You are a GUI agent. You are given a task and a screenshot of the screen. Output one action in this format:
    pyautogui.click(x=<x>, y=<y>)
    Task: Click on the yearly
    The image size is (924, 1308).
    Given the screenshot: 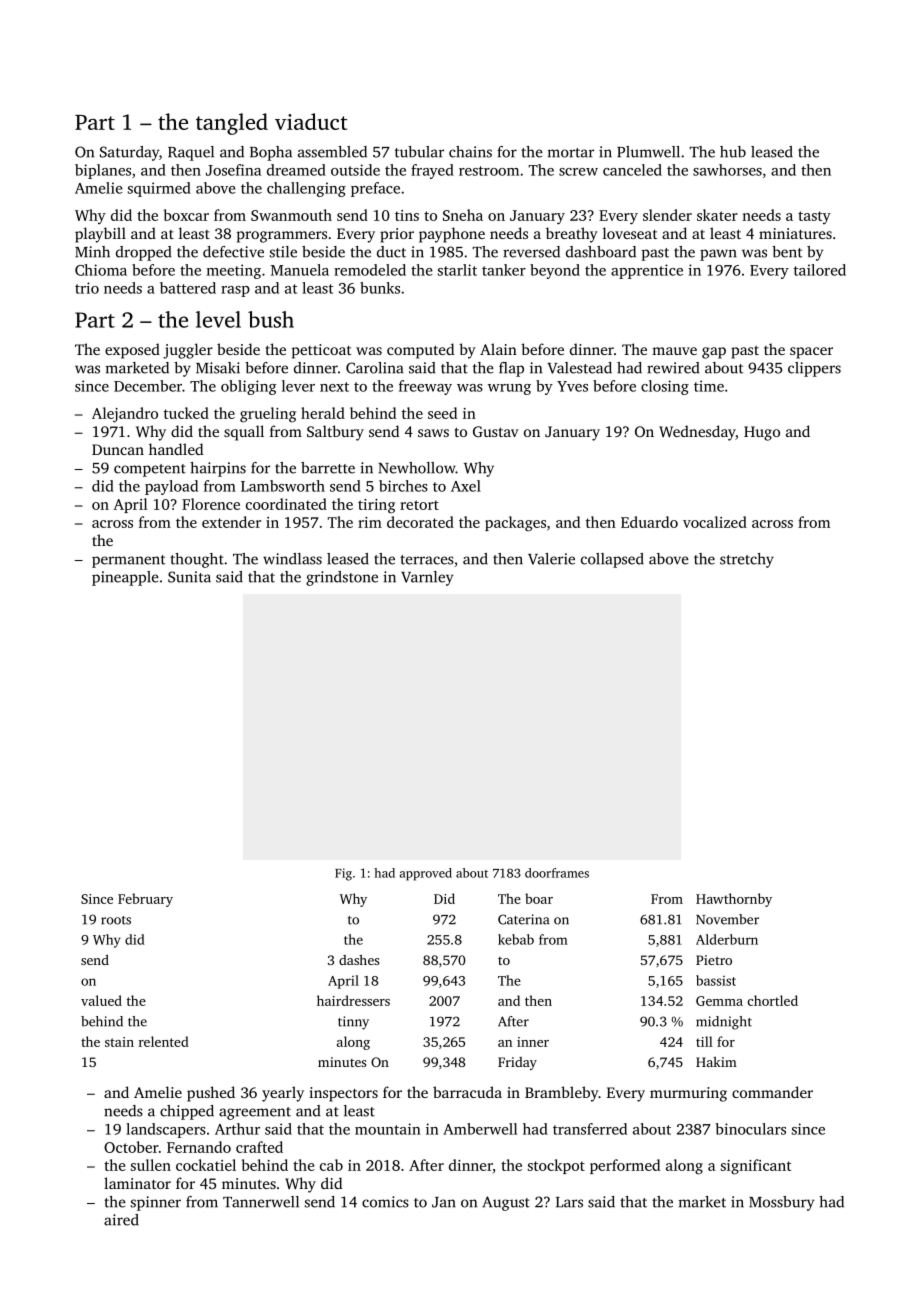 What is the action you would take?
    pyautogui.click(x=283, y=1094)
